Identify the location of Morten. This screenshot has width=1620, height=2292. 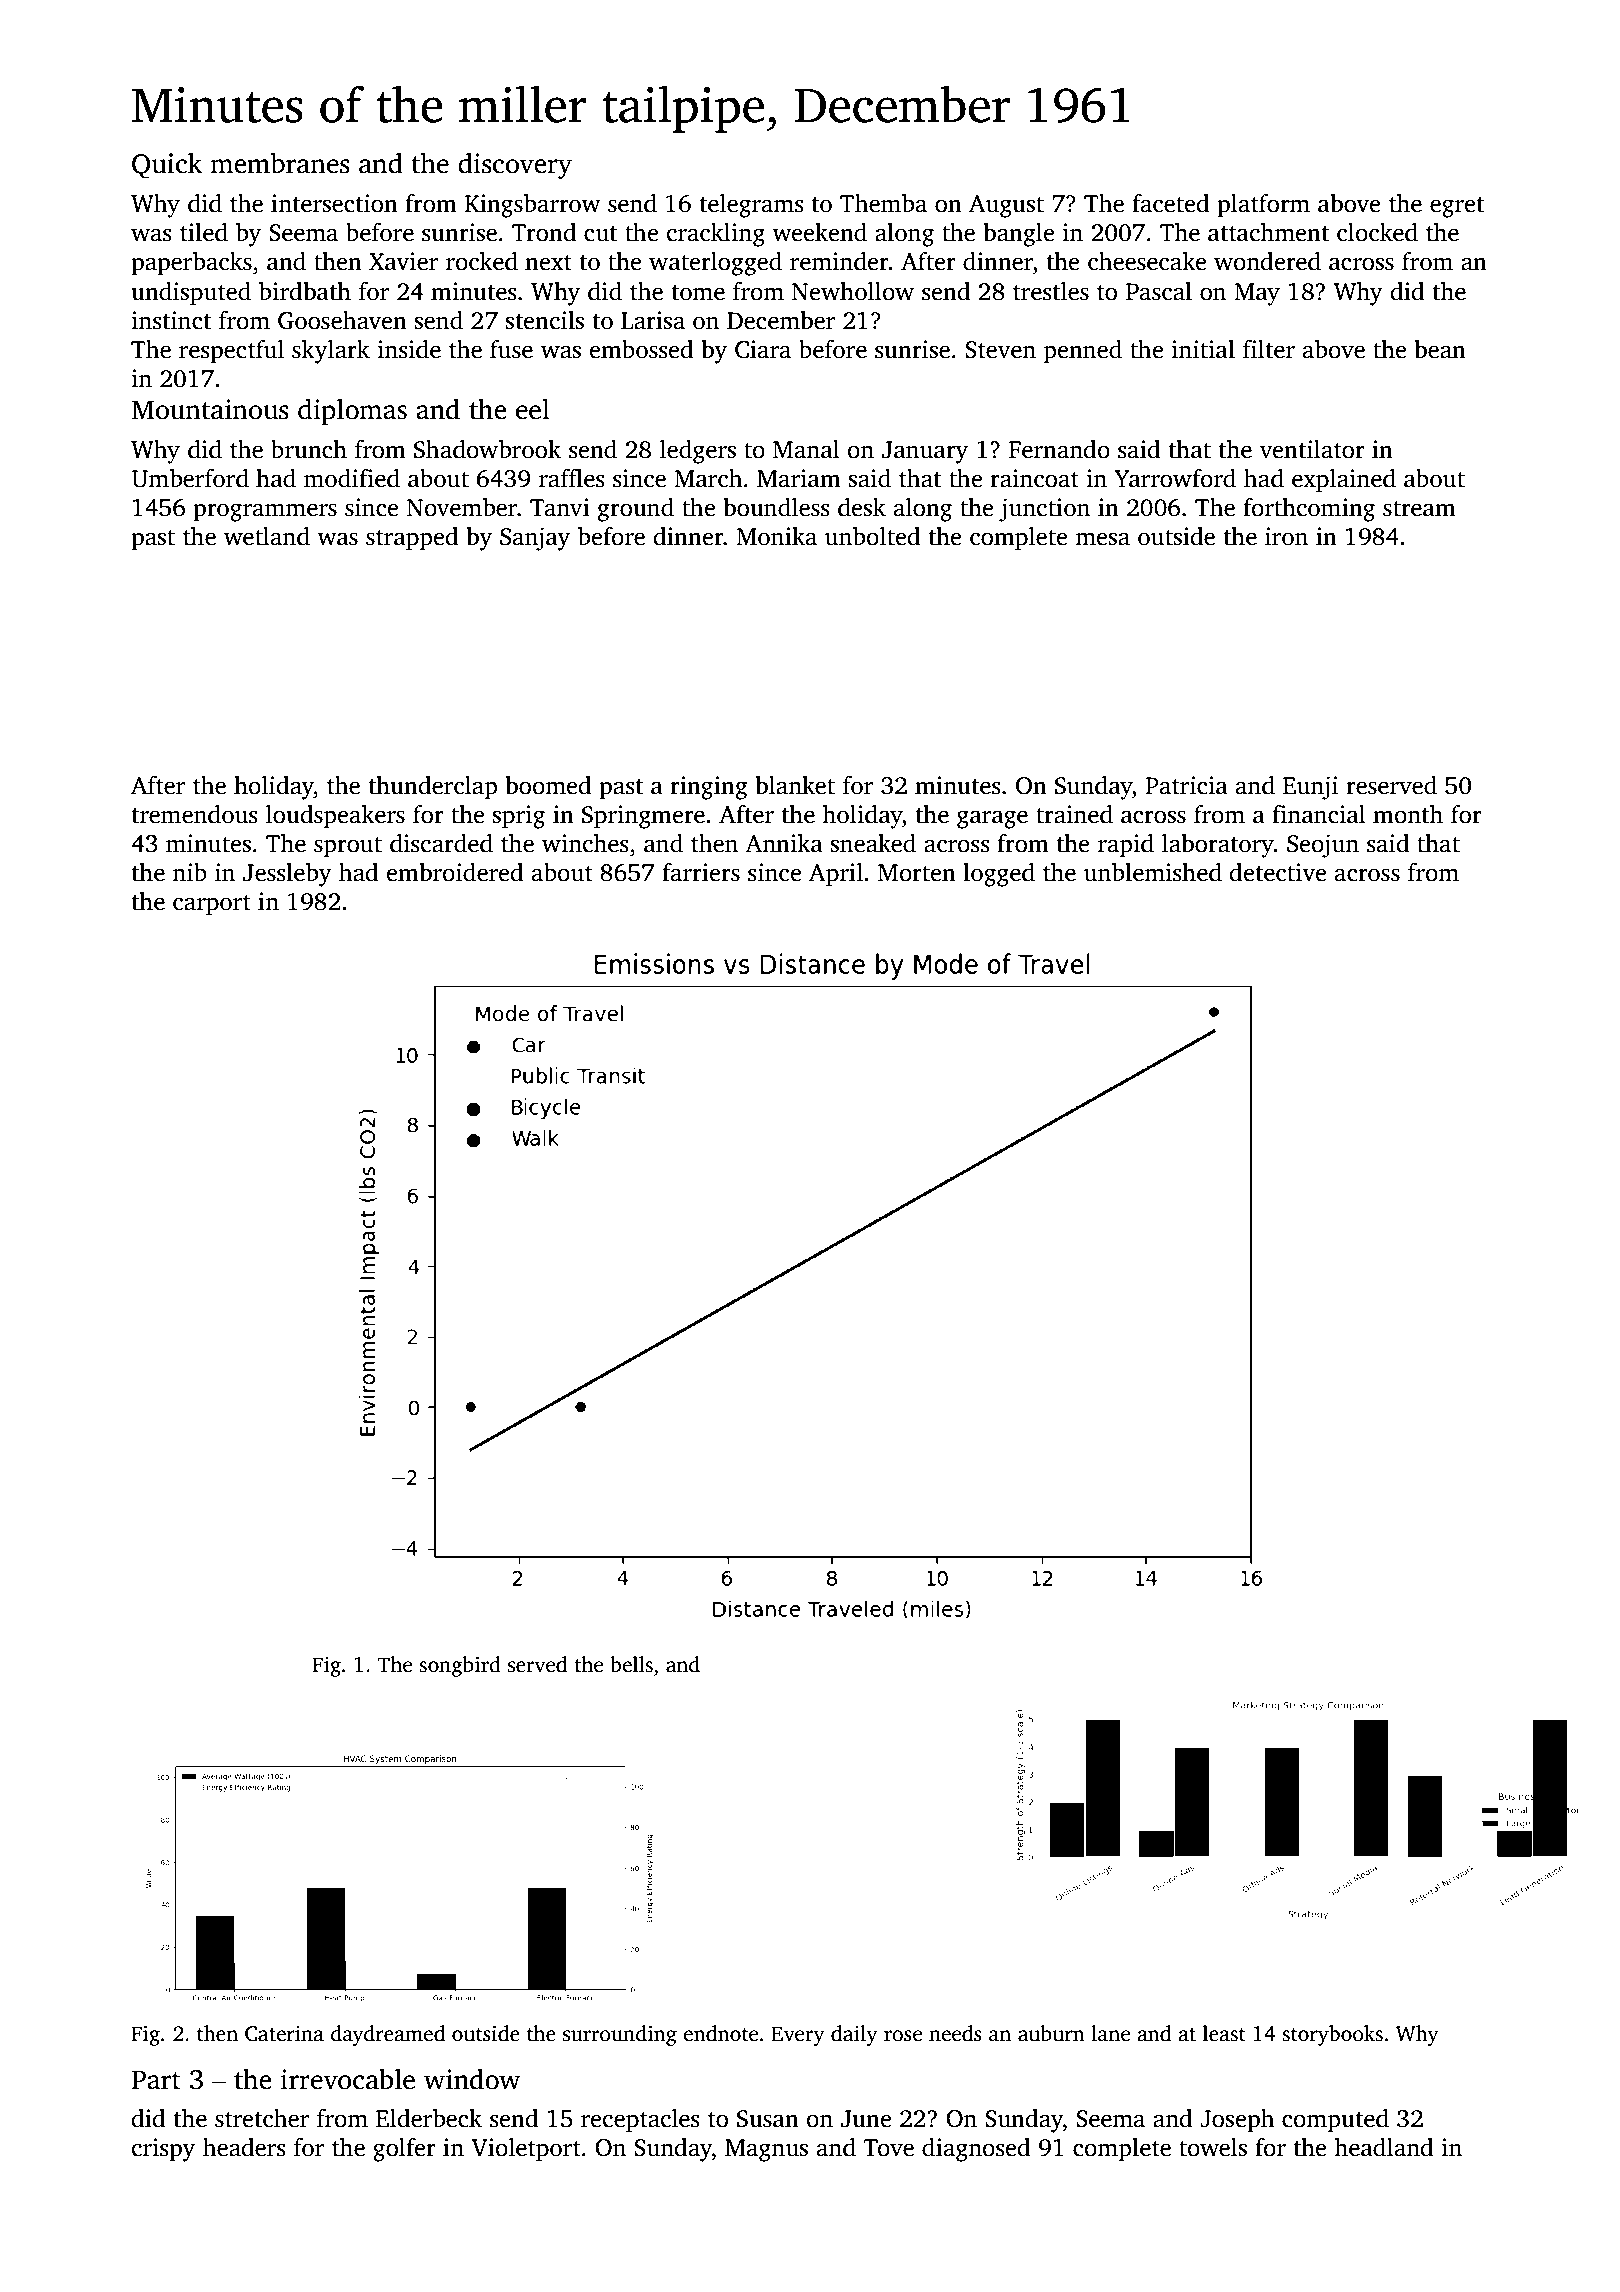
(917, 873).
